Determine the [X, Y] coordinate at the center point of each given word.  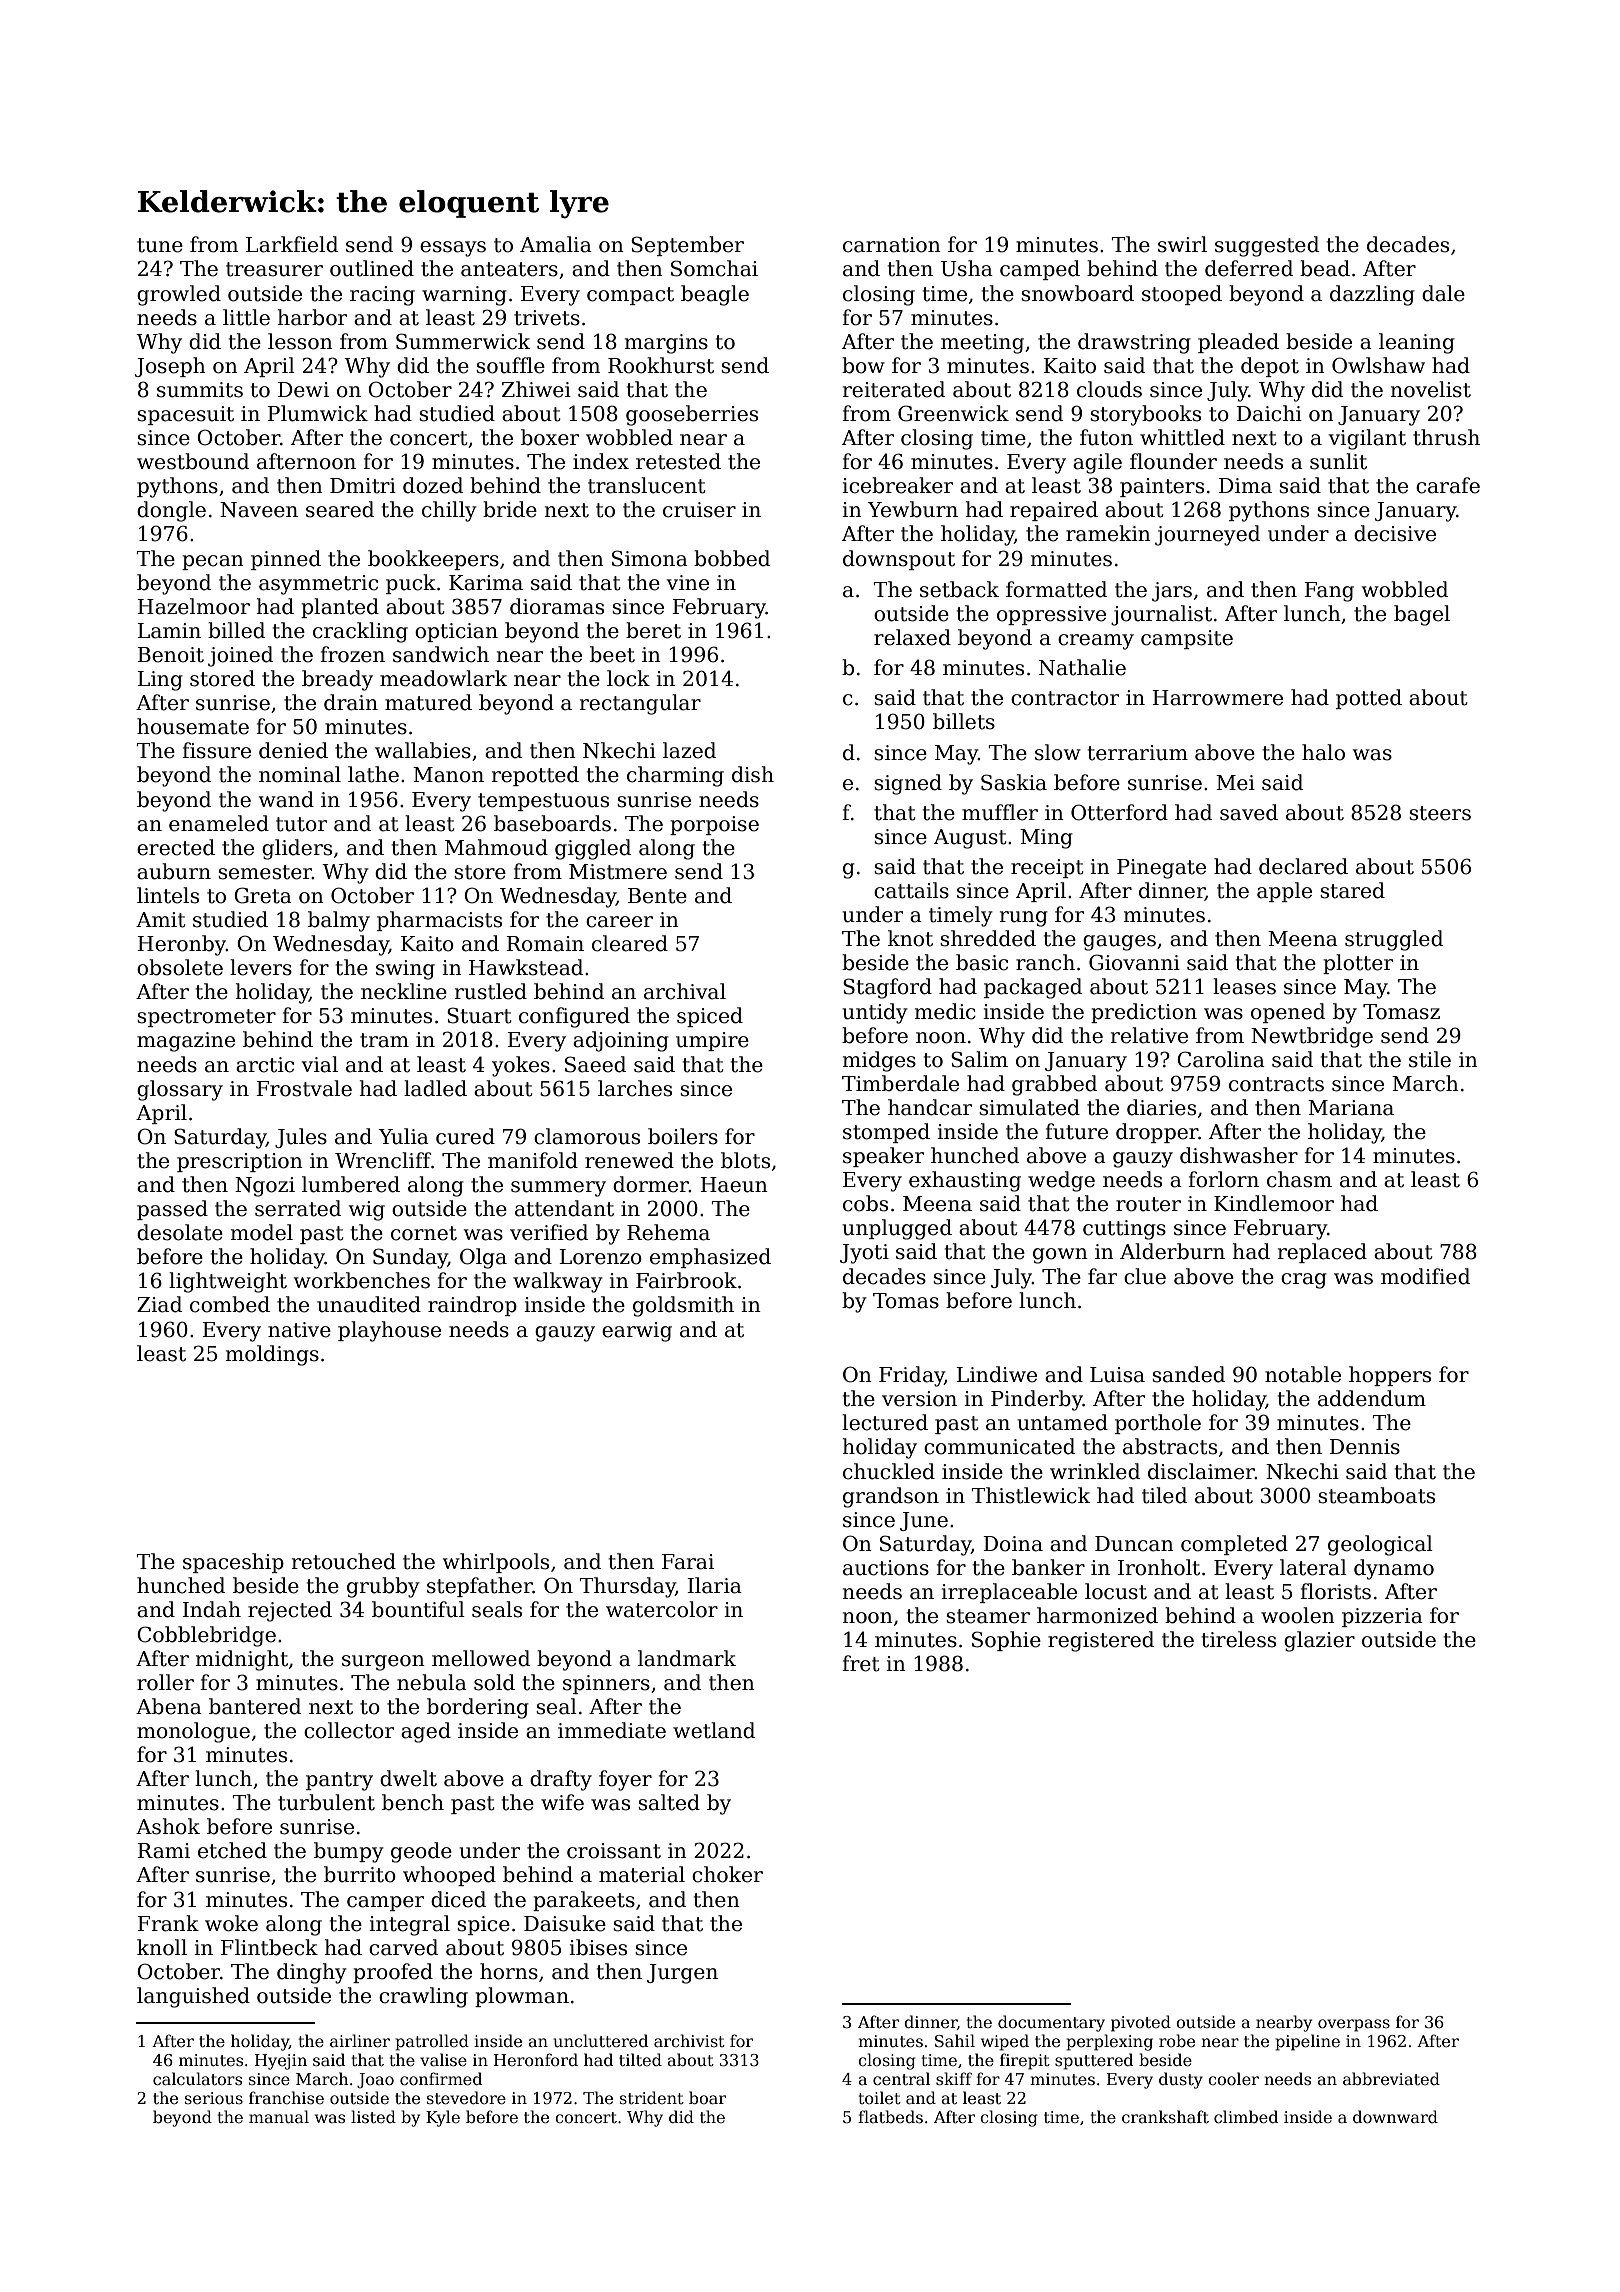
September [687, 246]
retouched [344, 1561]
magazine [186, 1042]
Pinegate [1161, 869]
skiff [954, 2078]
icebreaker [897, 485]
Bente [657, 896]
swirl [1182, 244]
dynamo [1394, 1569]
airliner [360, 2041]
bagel [1422, 615]
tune [160, 245]
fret [861, 1663]
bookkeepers [433, 560]
